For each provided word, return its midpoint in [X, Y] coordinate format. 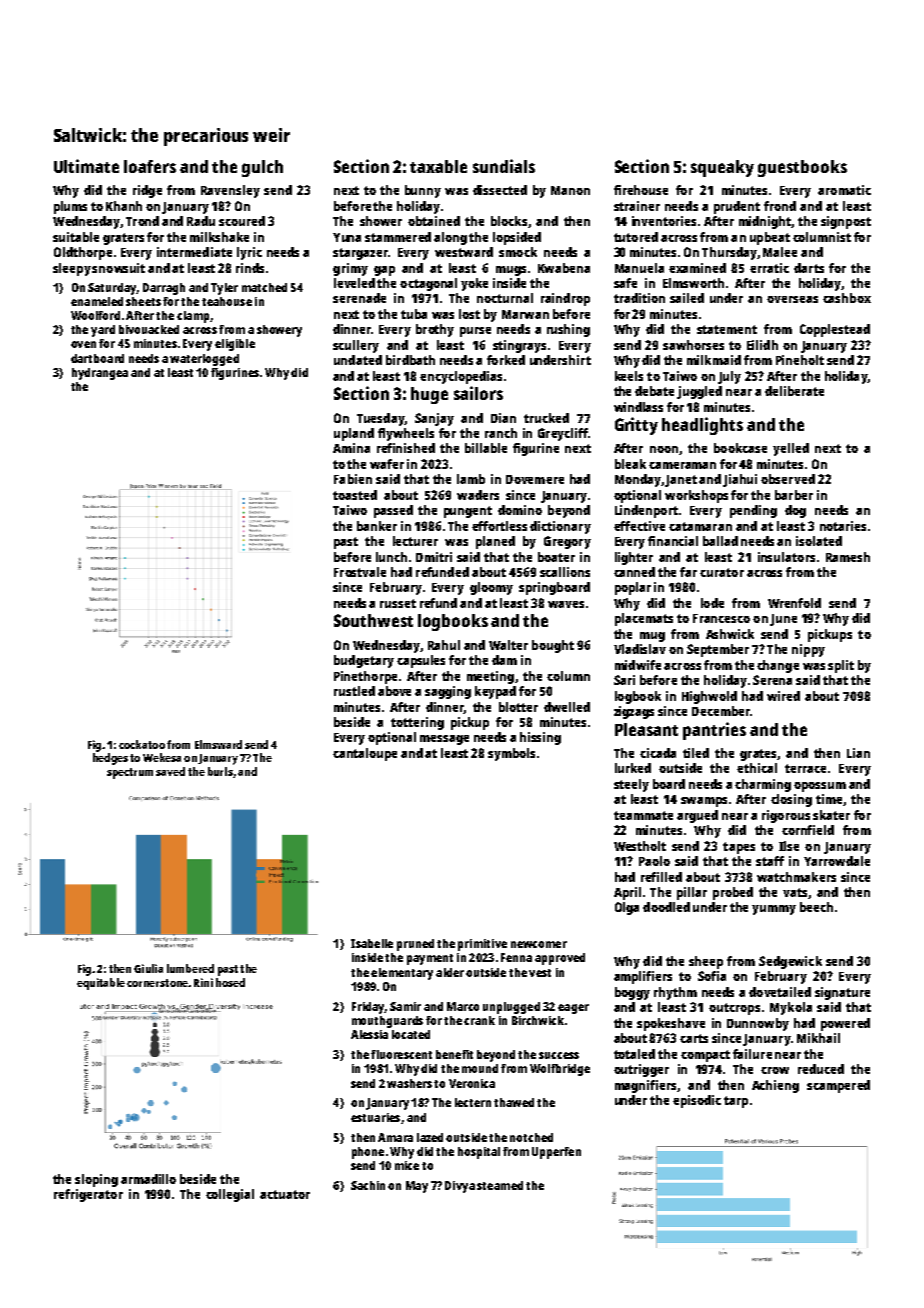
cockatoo [142, 744]
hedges [110, 759]
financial [673, 541]
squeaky [722, 168]
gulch [262, 168]
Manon [570, 190]
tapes [739, 848]
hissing [540, 738]
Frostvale [360, 572]
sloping [96, 1180]
